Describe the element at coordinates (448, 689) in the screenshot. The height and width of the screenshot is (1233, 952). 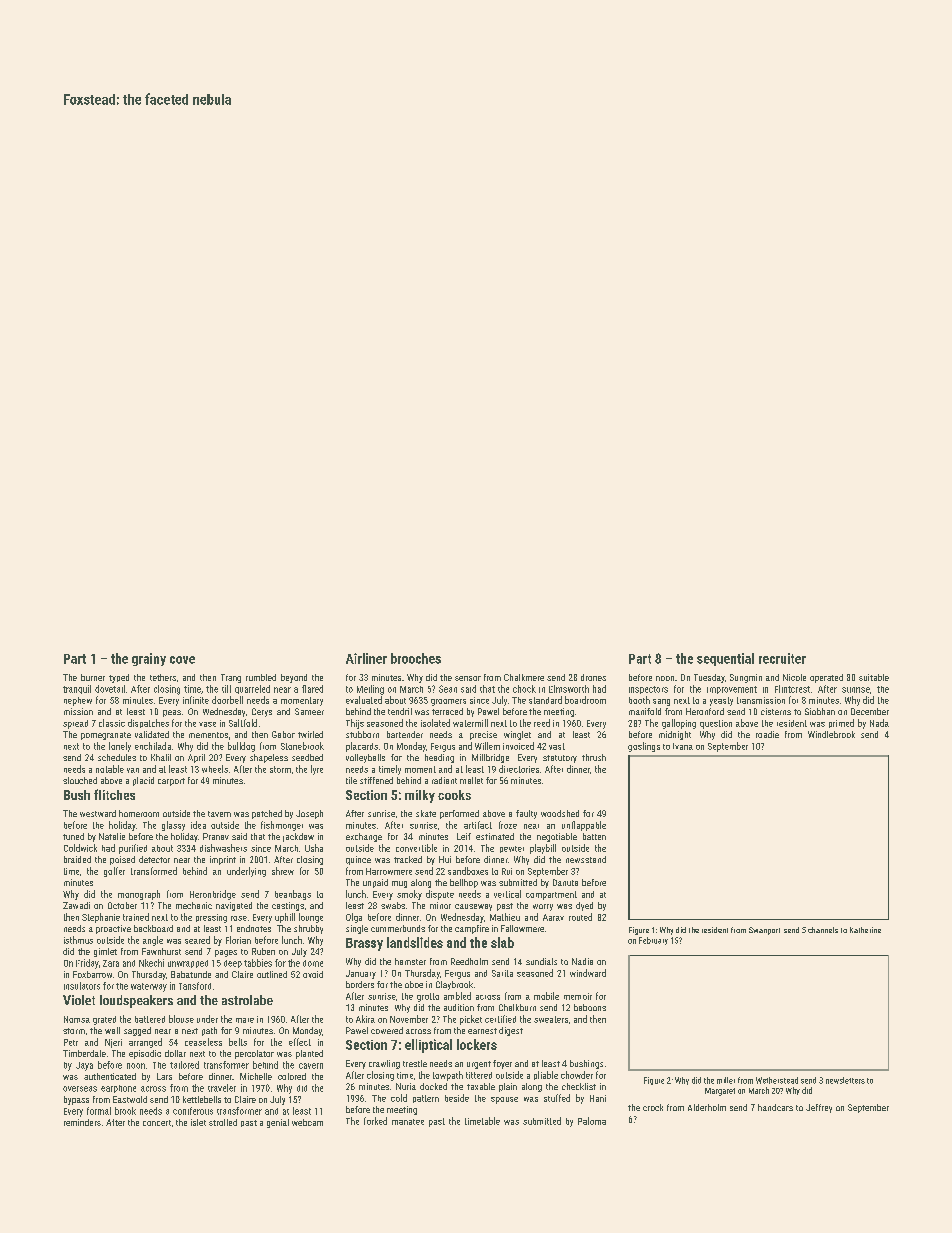
I see `Sean` at that location.
